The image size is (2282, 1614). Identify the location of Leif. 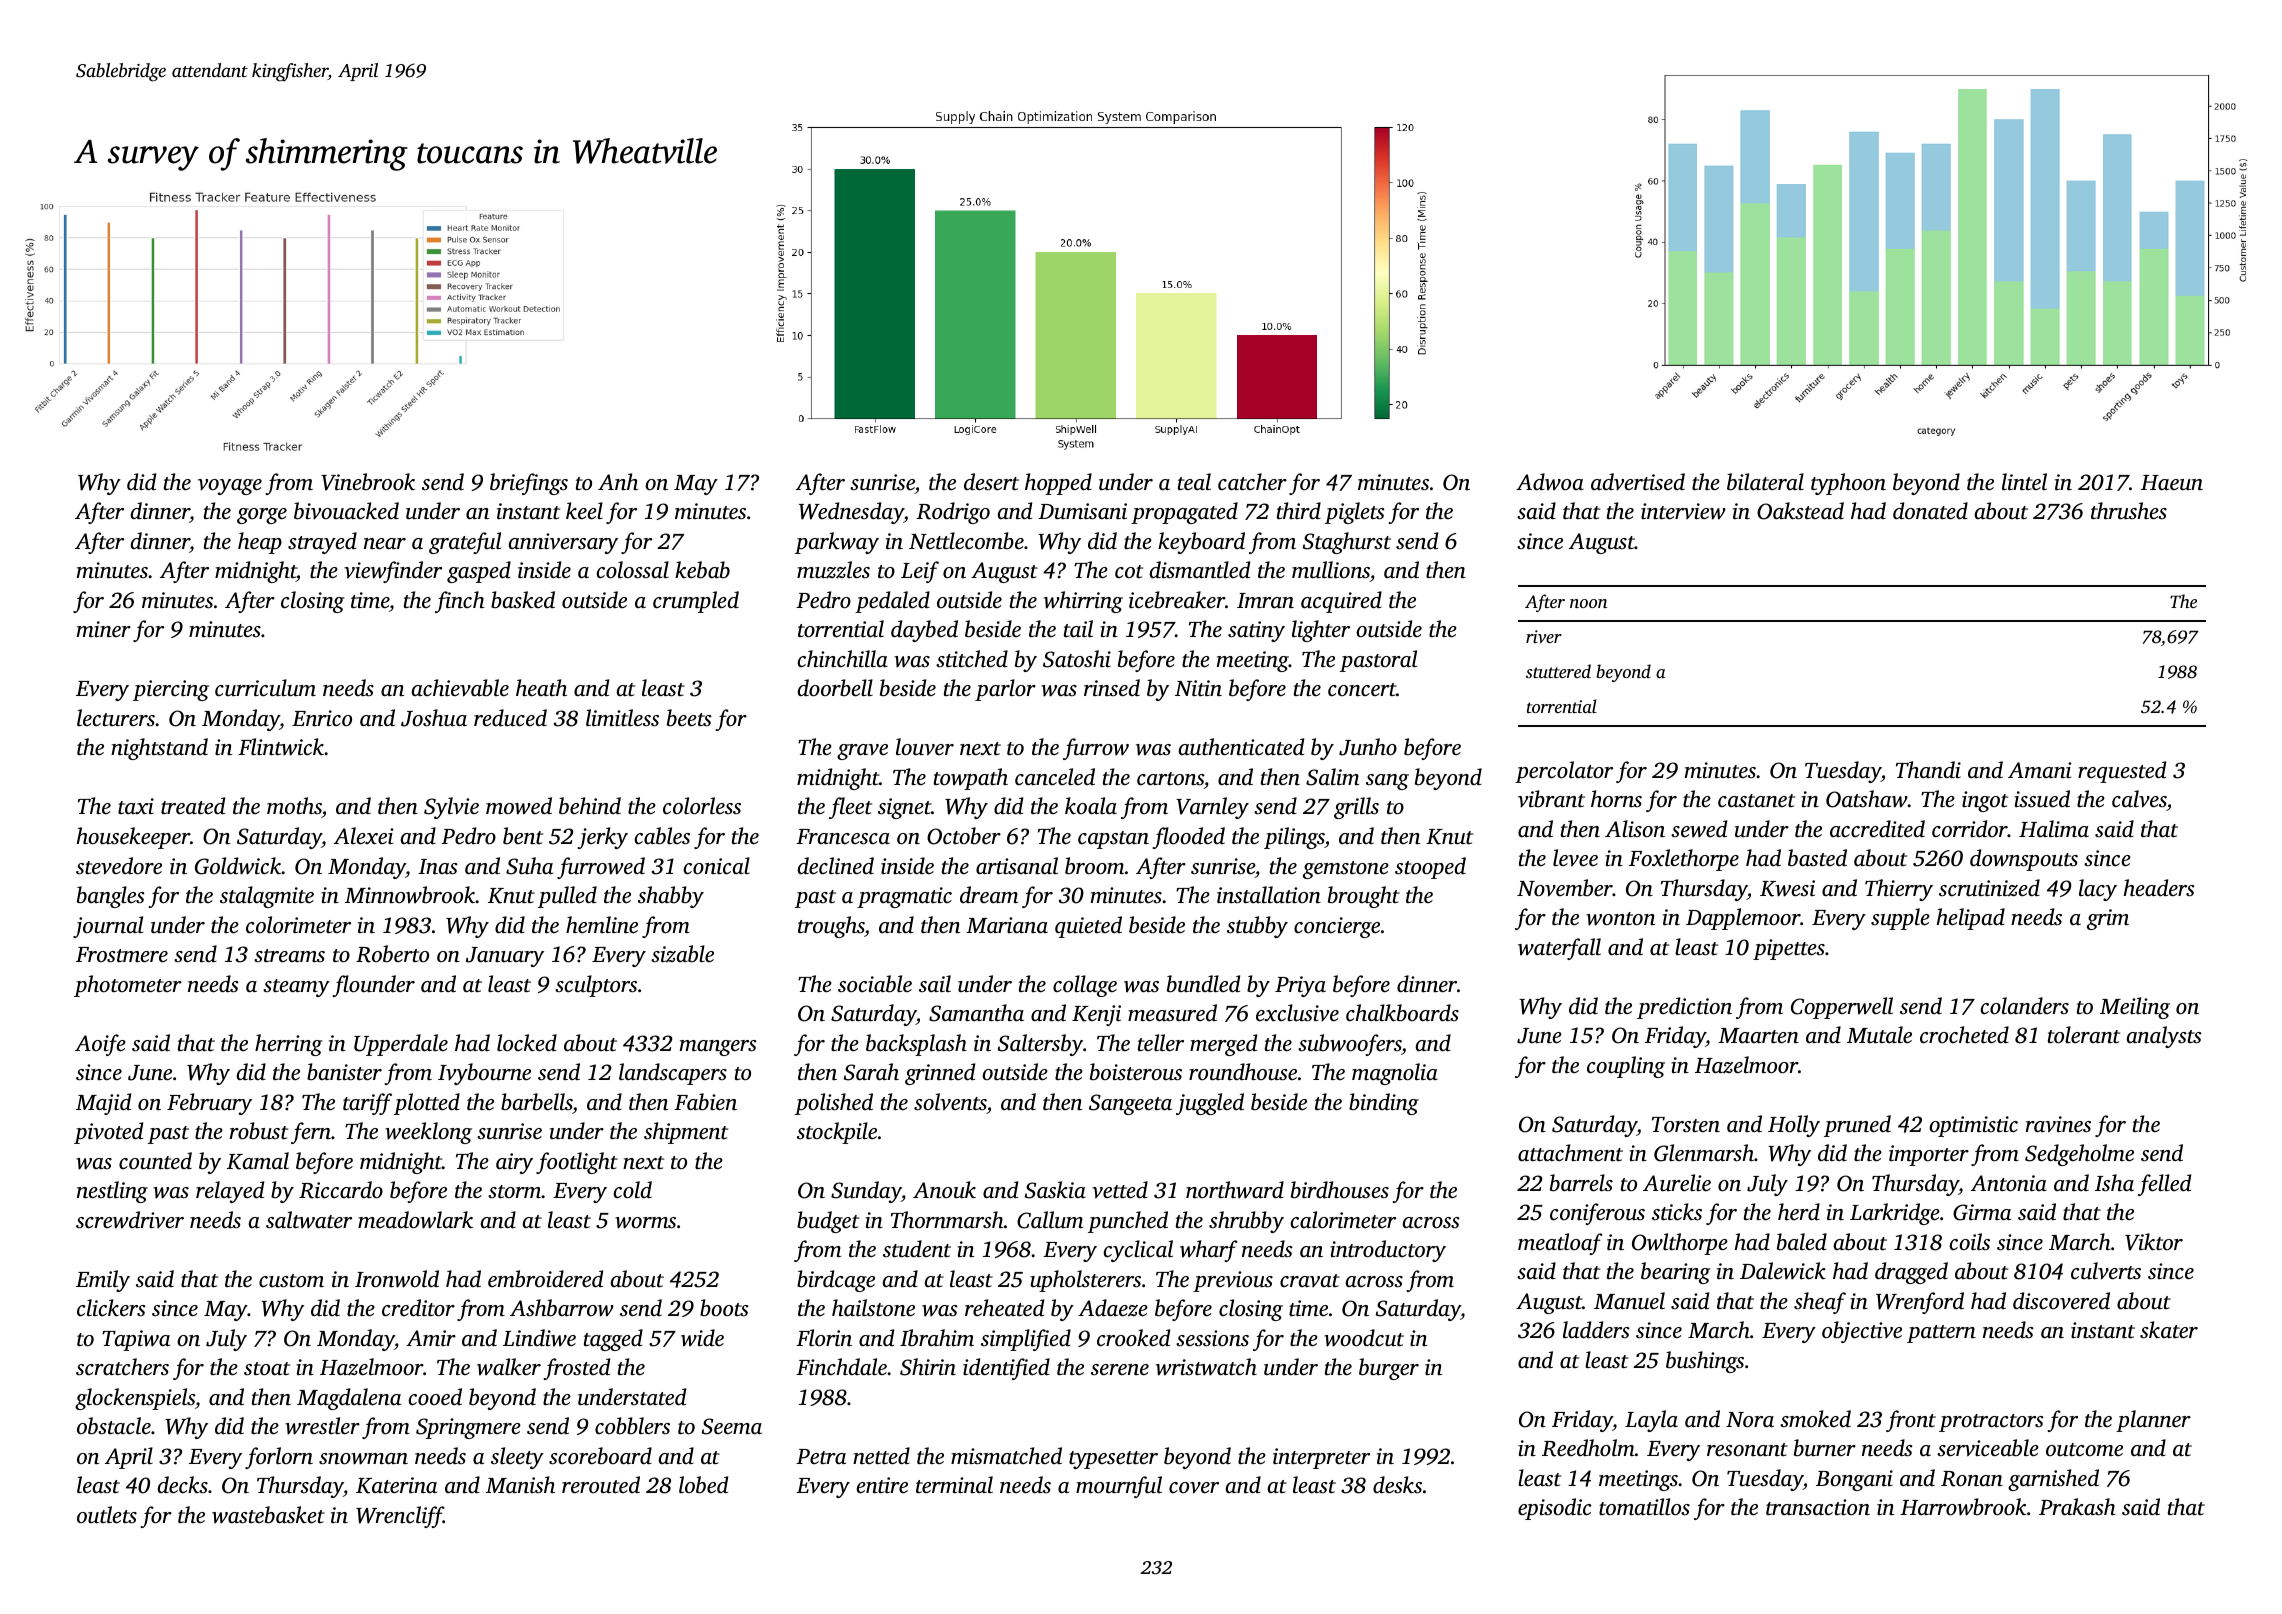
(920, 572).
